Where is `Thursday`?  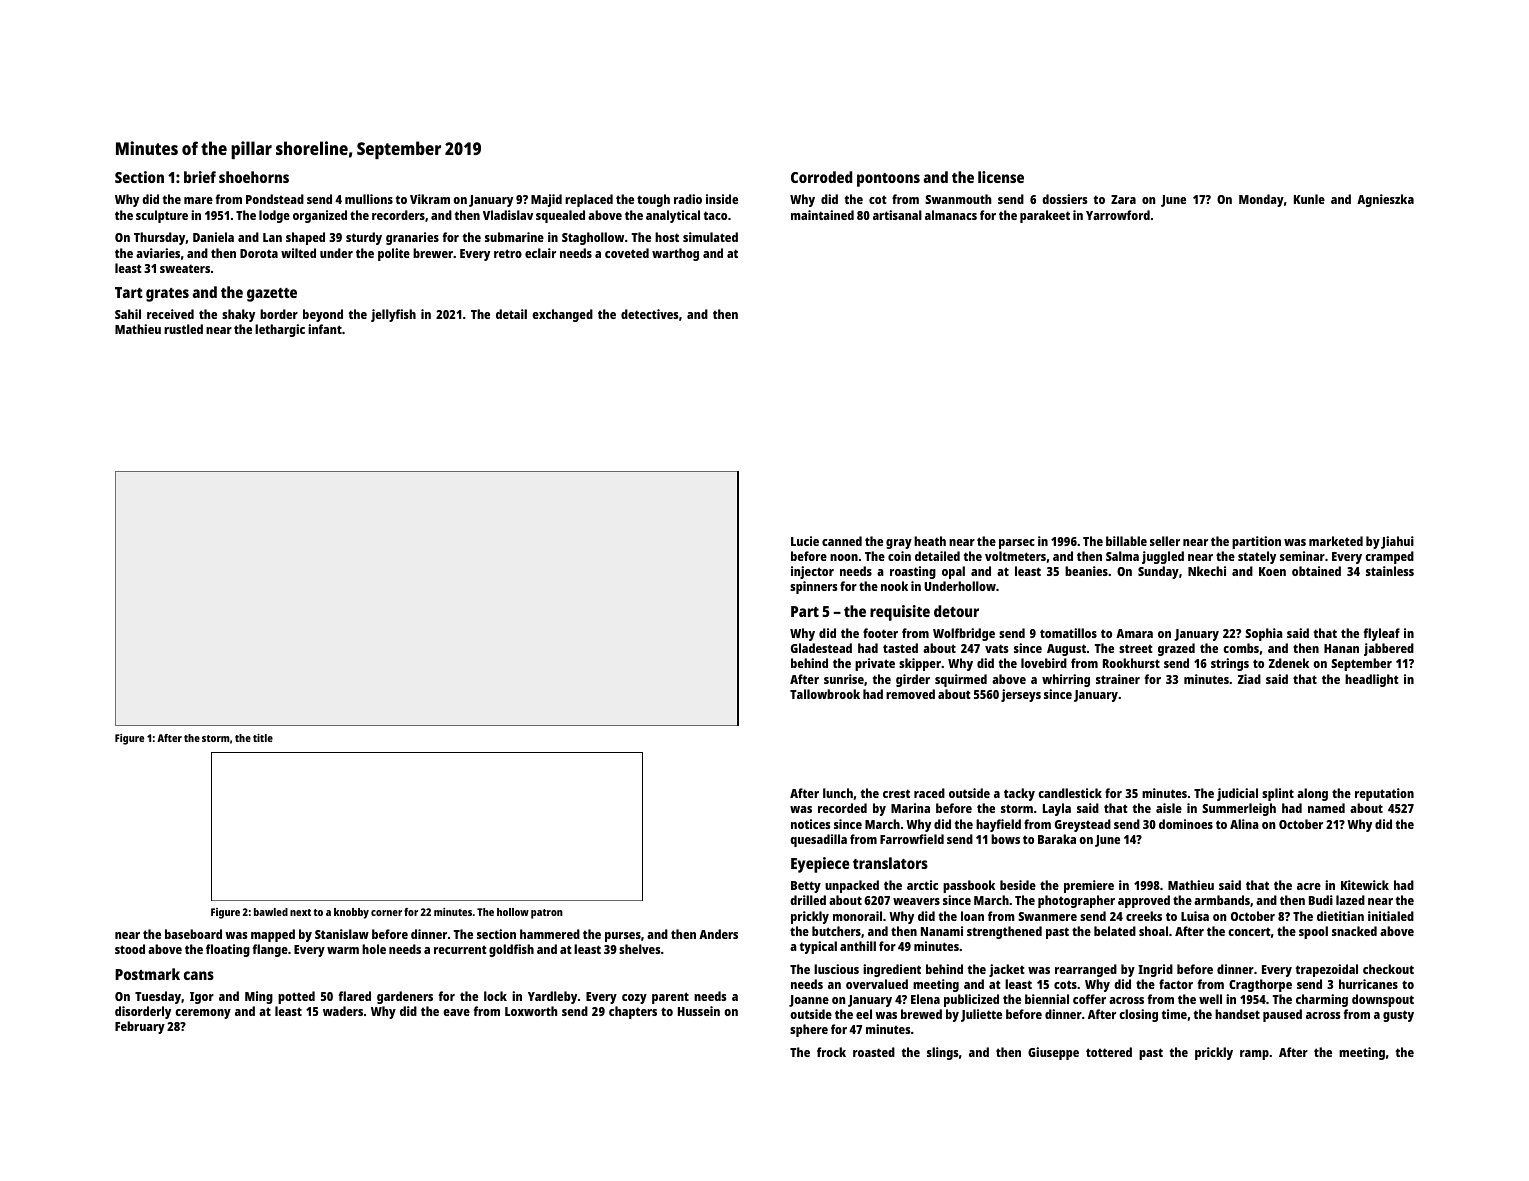 Thursday is located at coordinates (159, 238).
